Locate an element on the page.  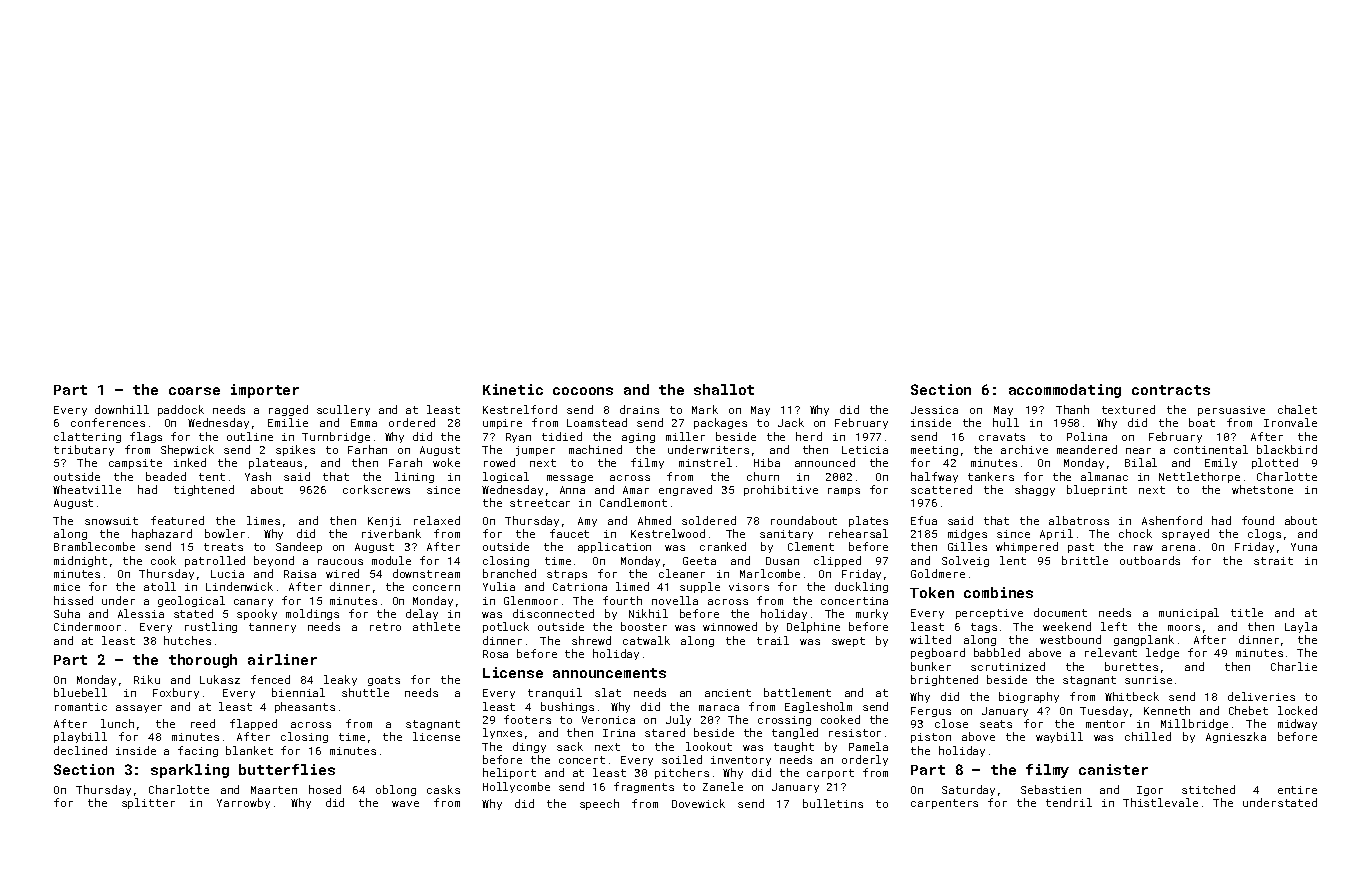
Kestrelford is located at coordinates (520, 409).
